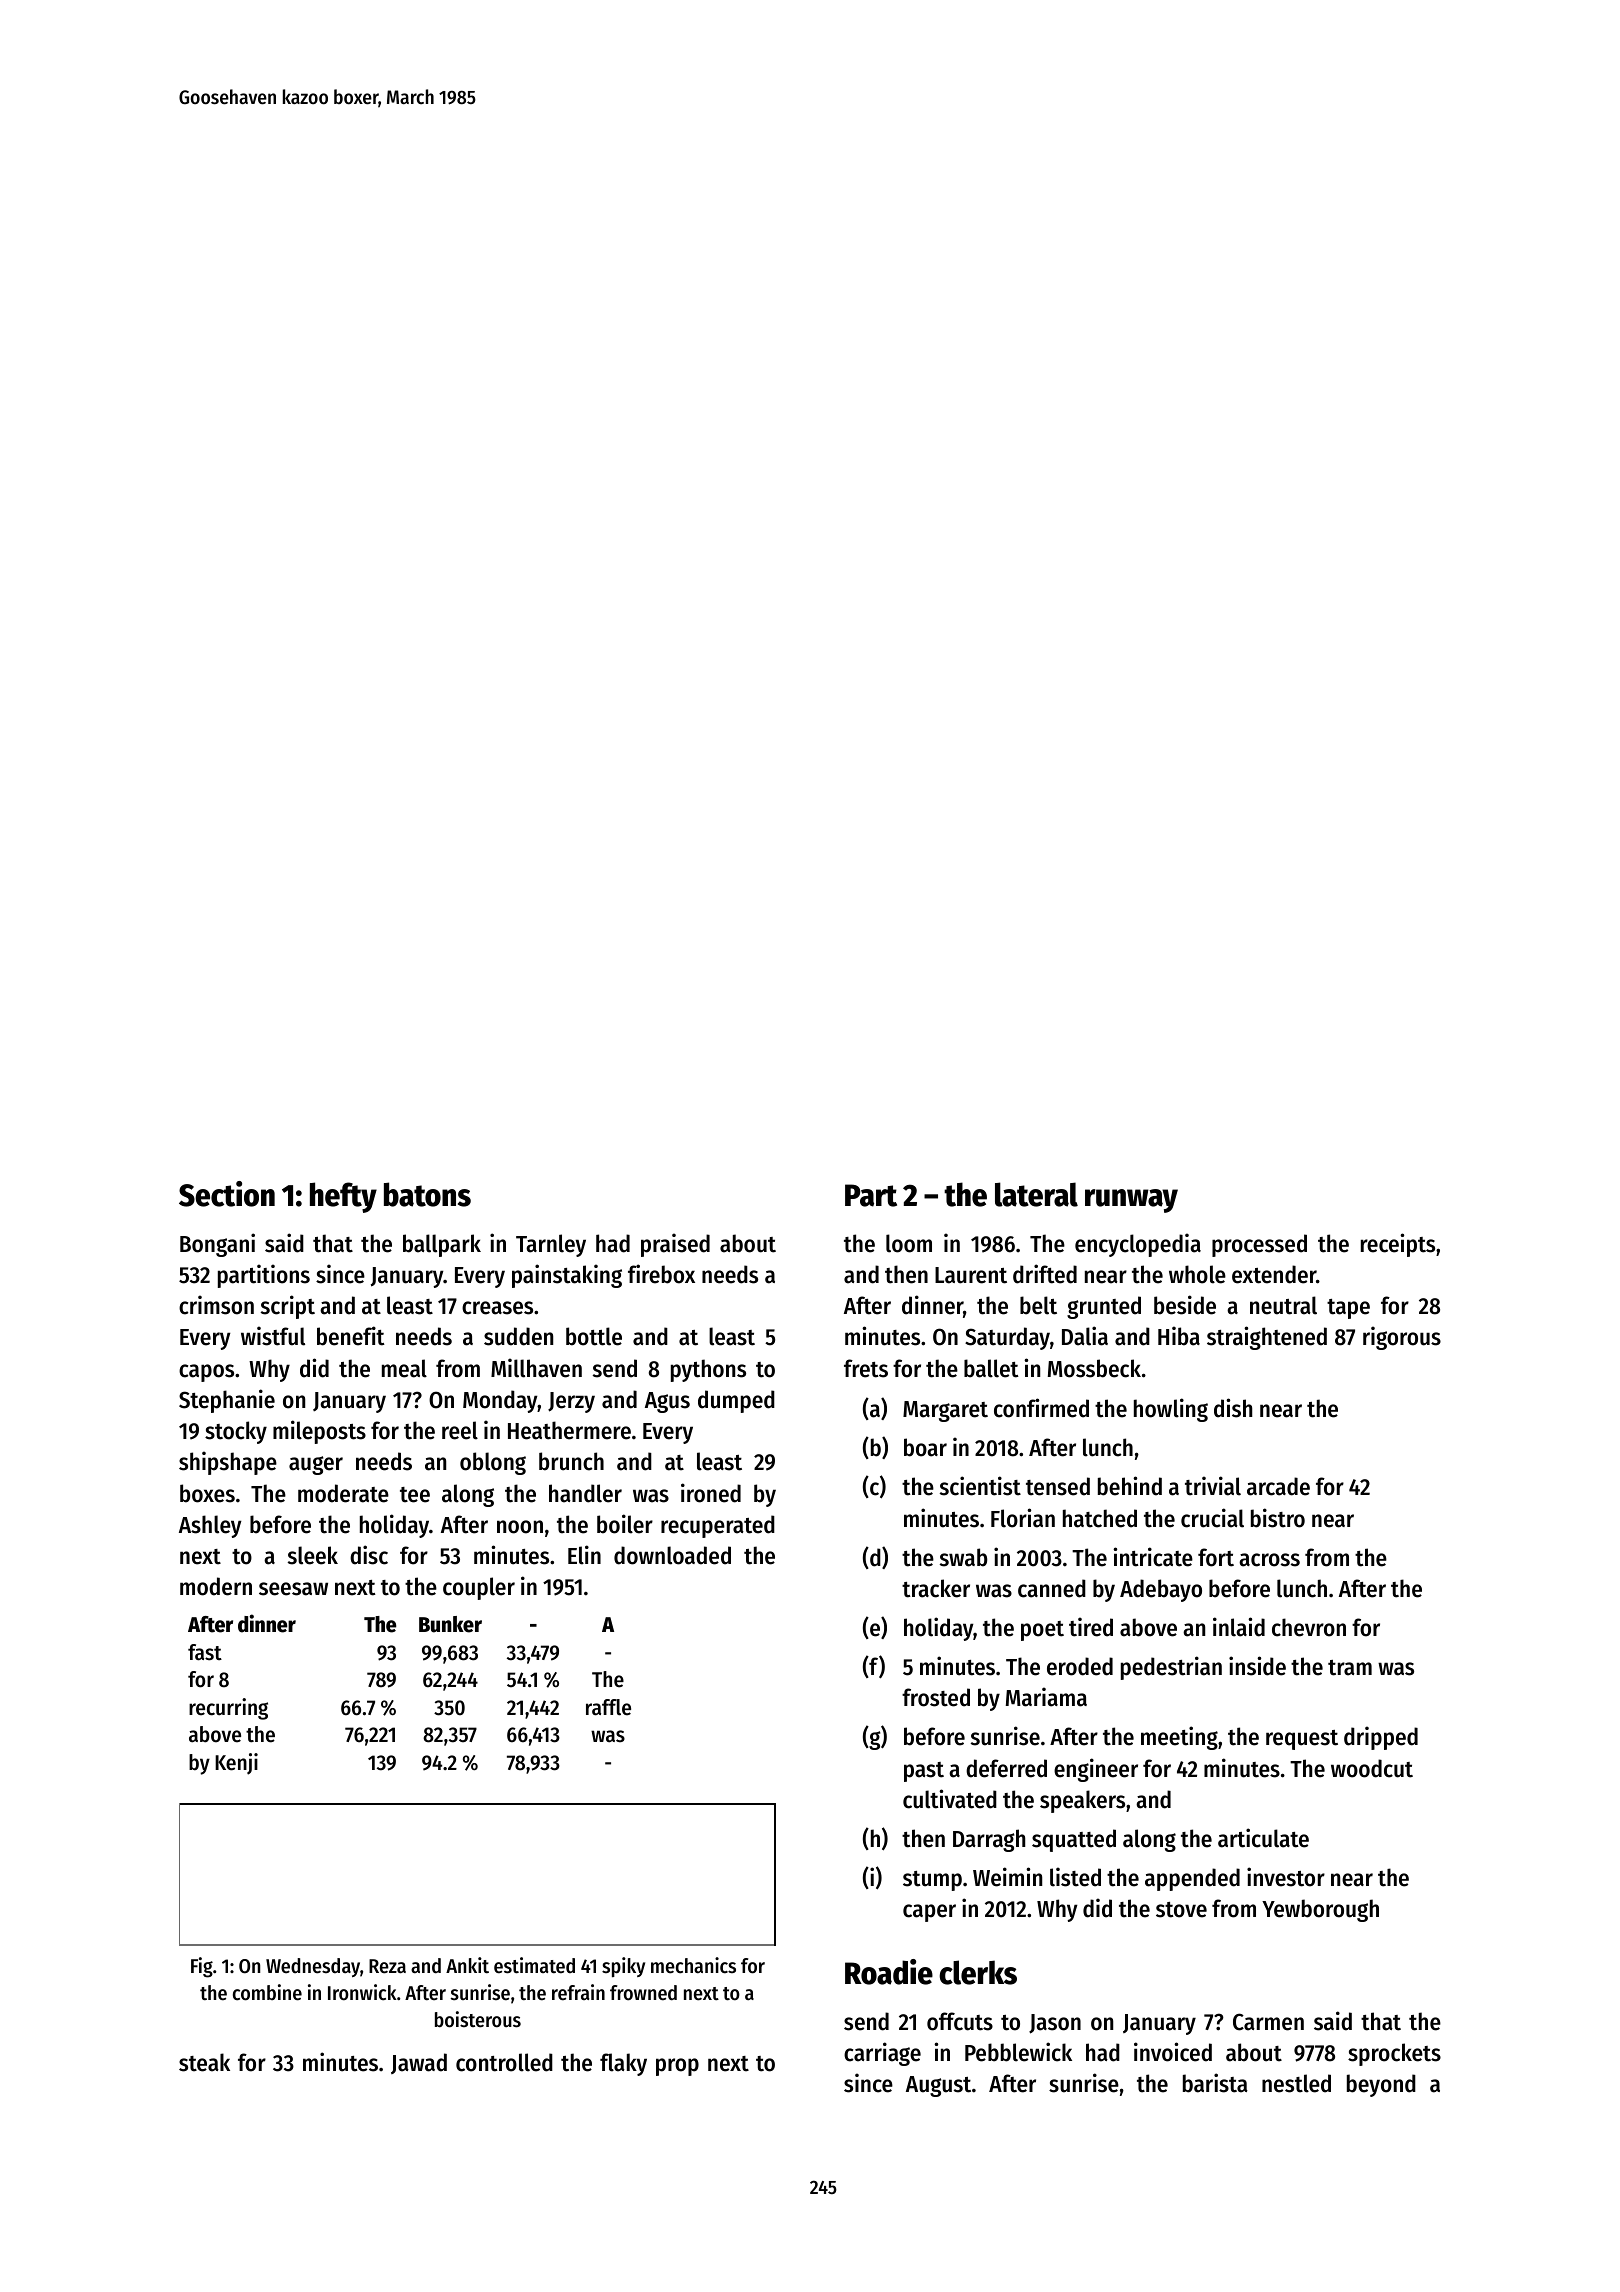 The width and height of the screenshot is (1620, 2292). I want to click on tram, so click(1350, 1668).
